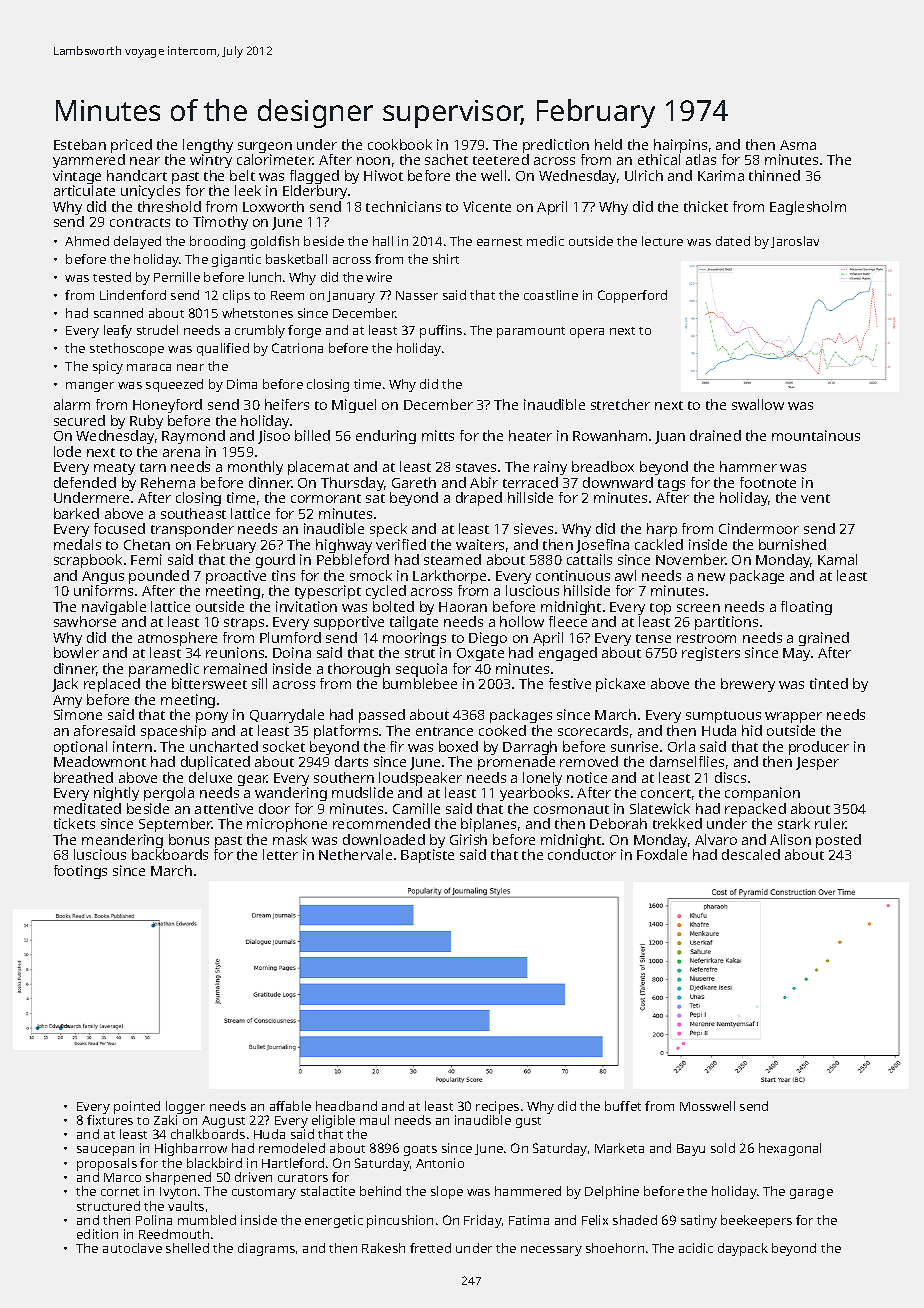  Describe the element at coordinates (751, 854) in the screenshot. I see `descaled` at that location.
